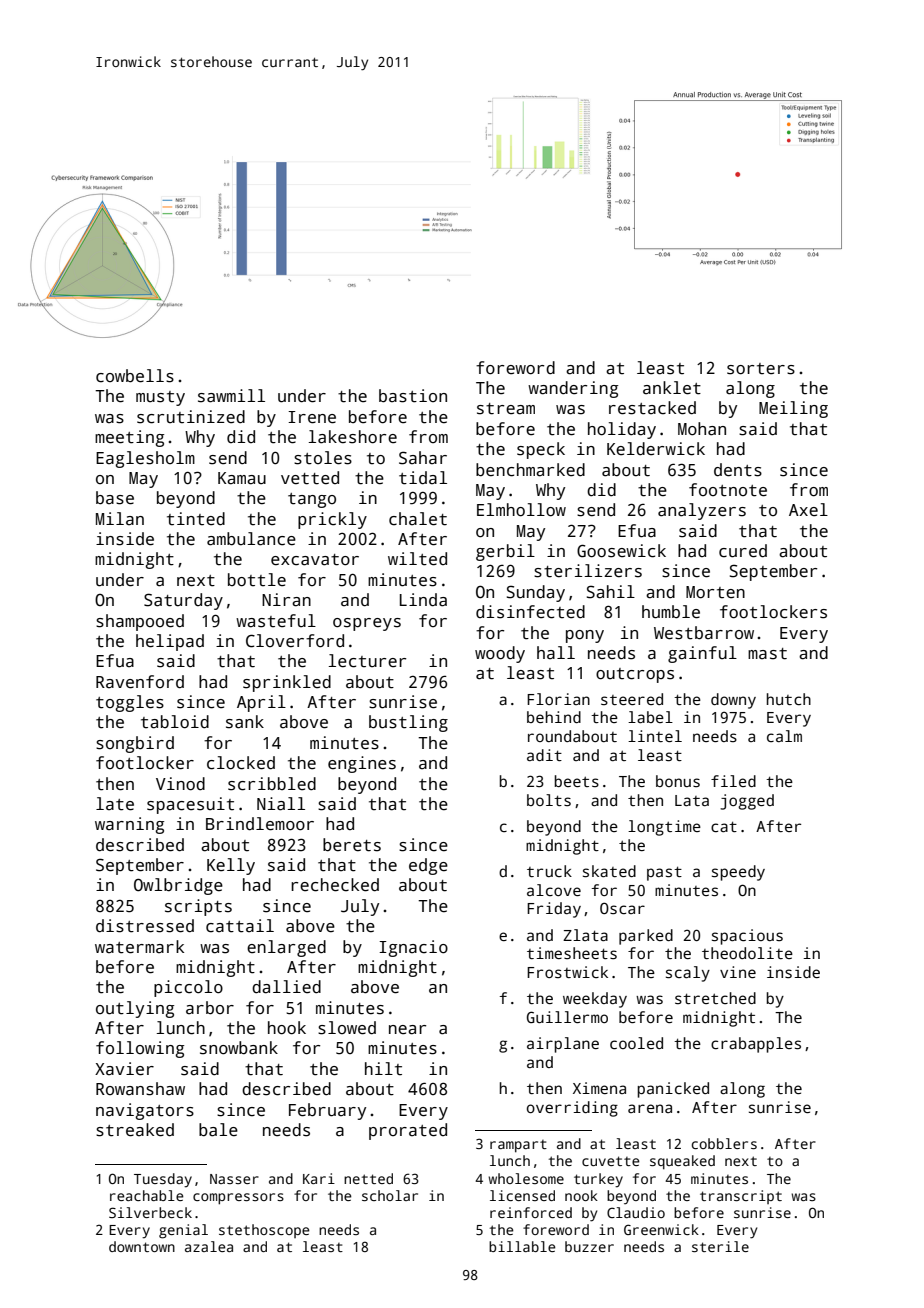 This screenshot has height=1308, width=924. Describe the element at coordinates (231, 866) in the screenshot. I see `Kelly` at that location.
